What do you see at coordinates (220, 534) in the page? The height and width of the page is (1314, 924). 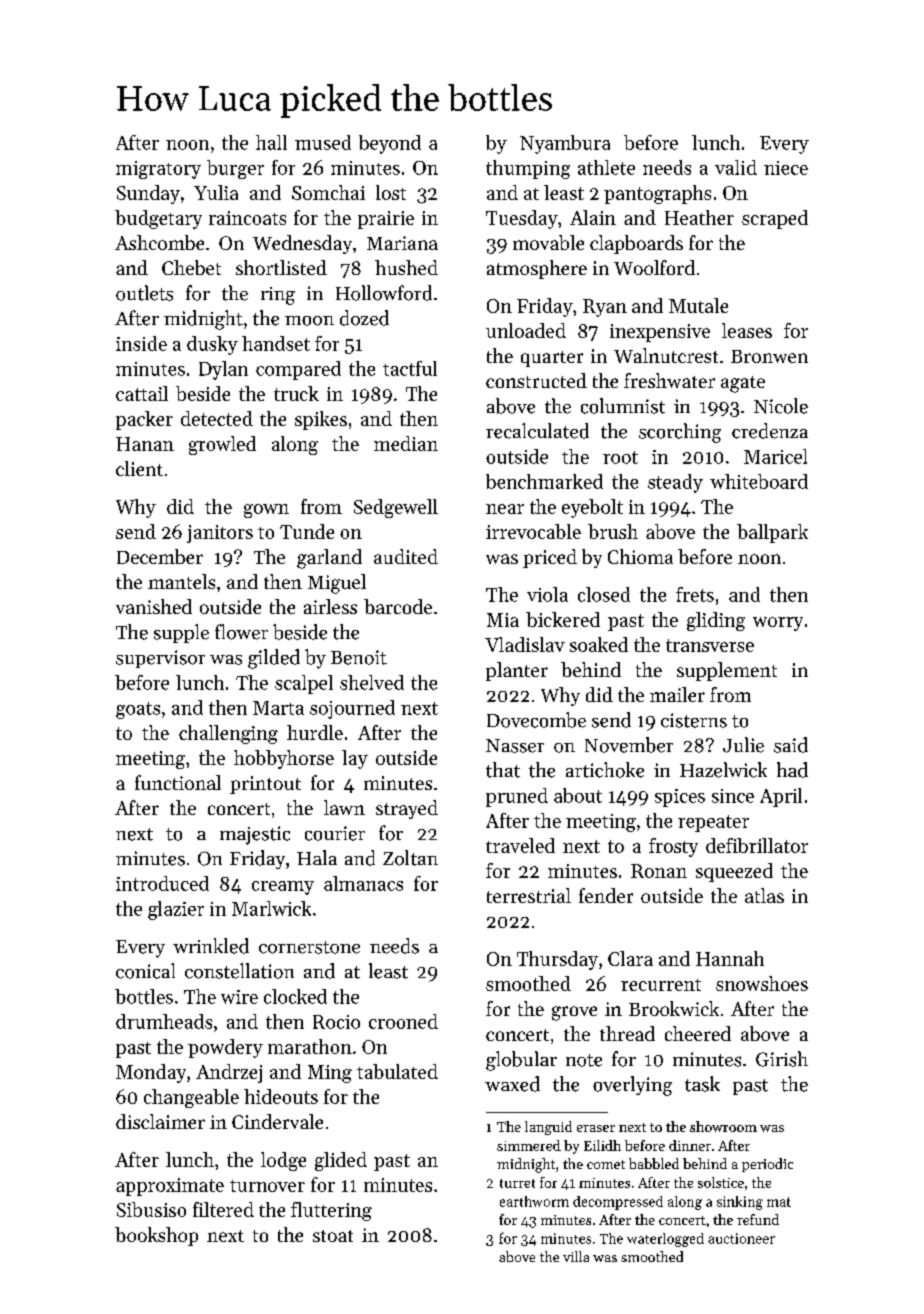 I see `janitors` at bounding box center [220, 534].
